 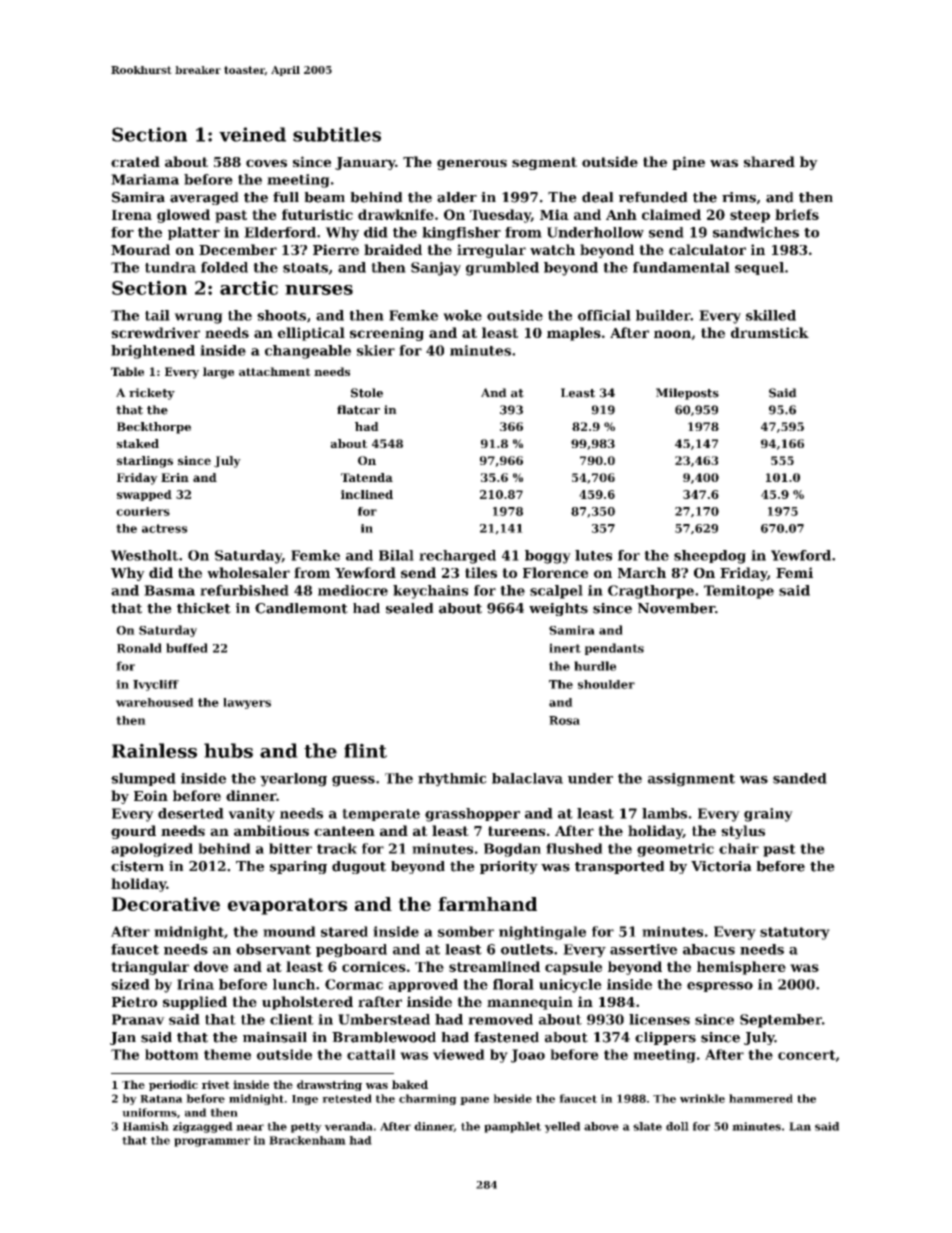 I want to click on bottom, so click(x=172, y=1054).
